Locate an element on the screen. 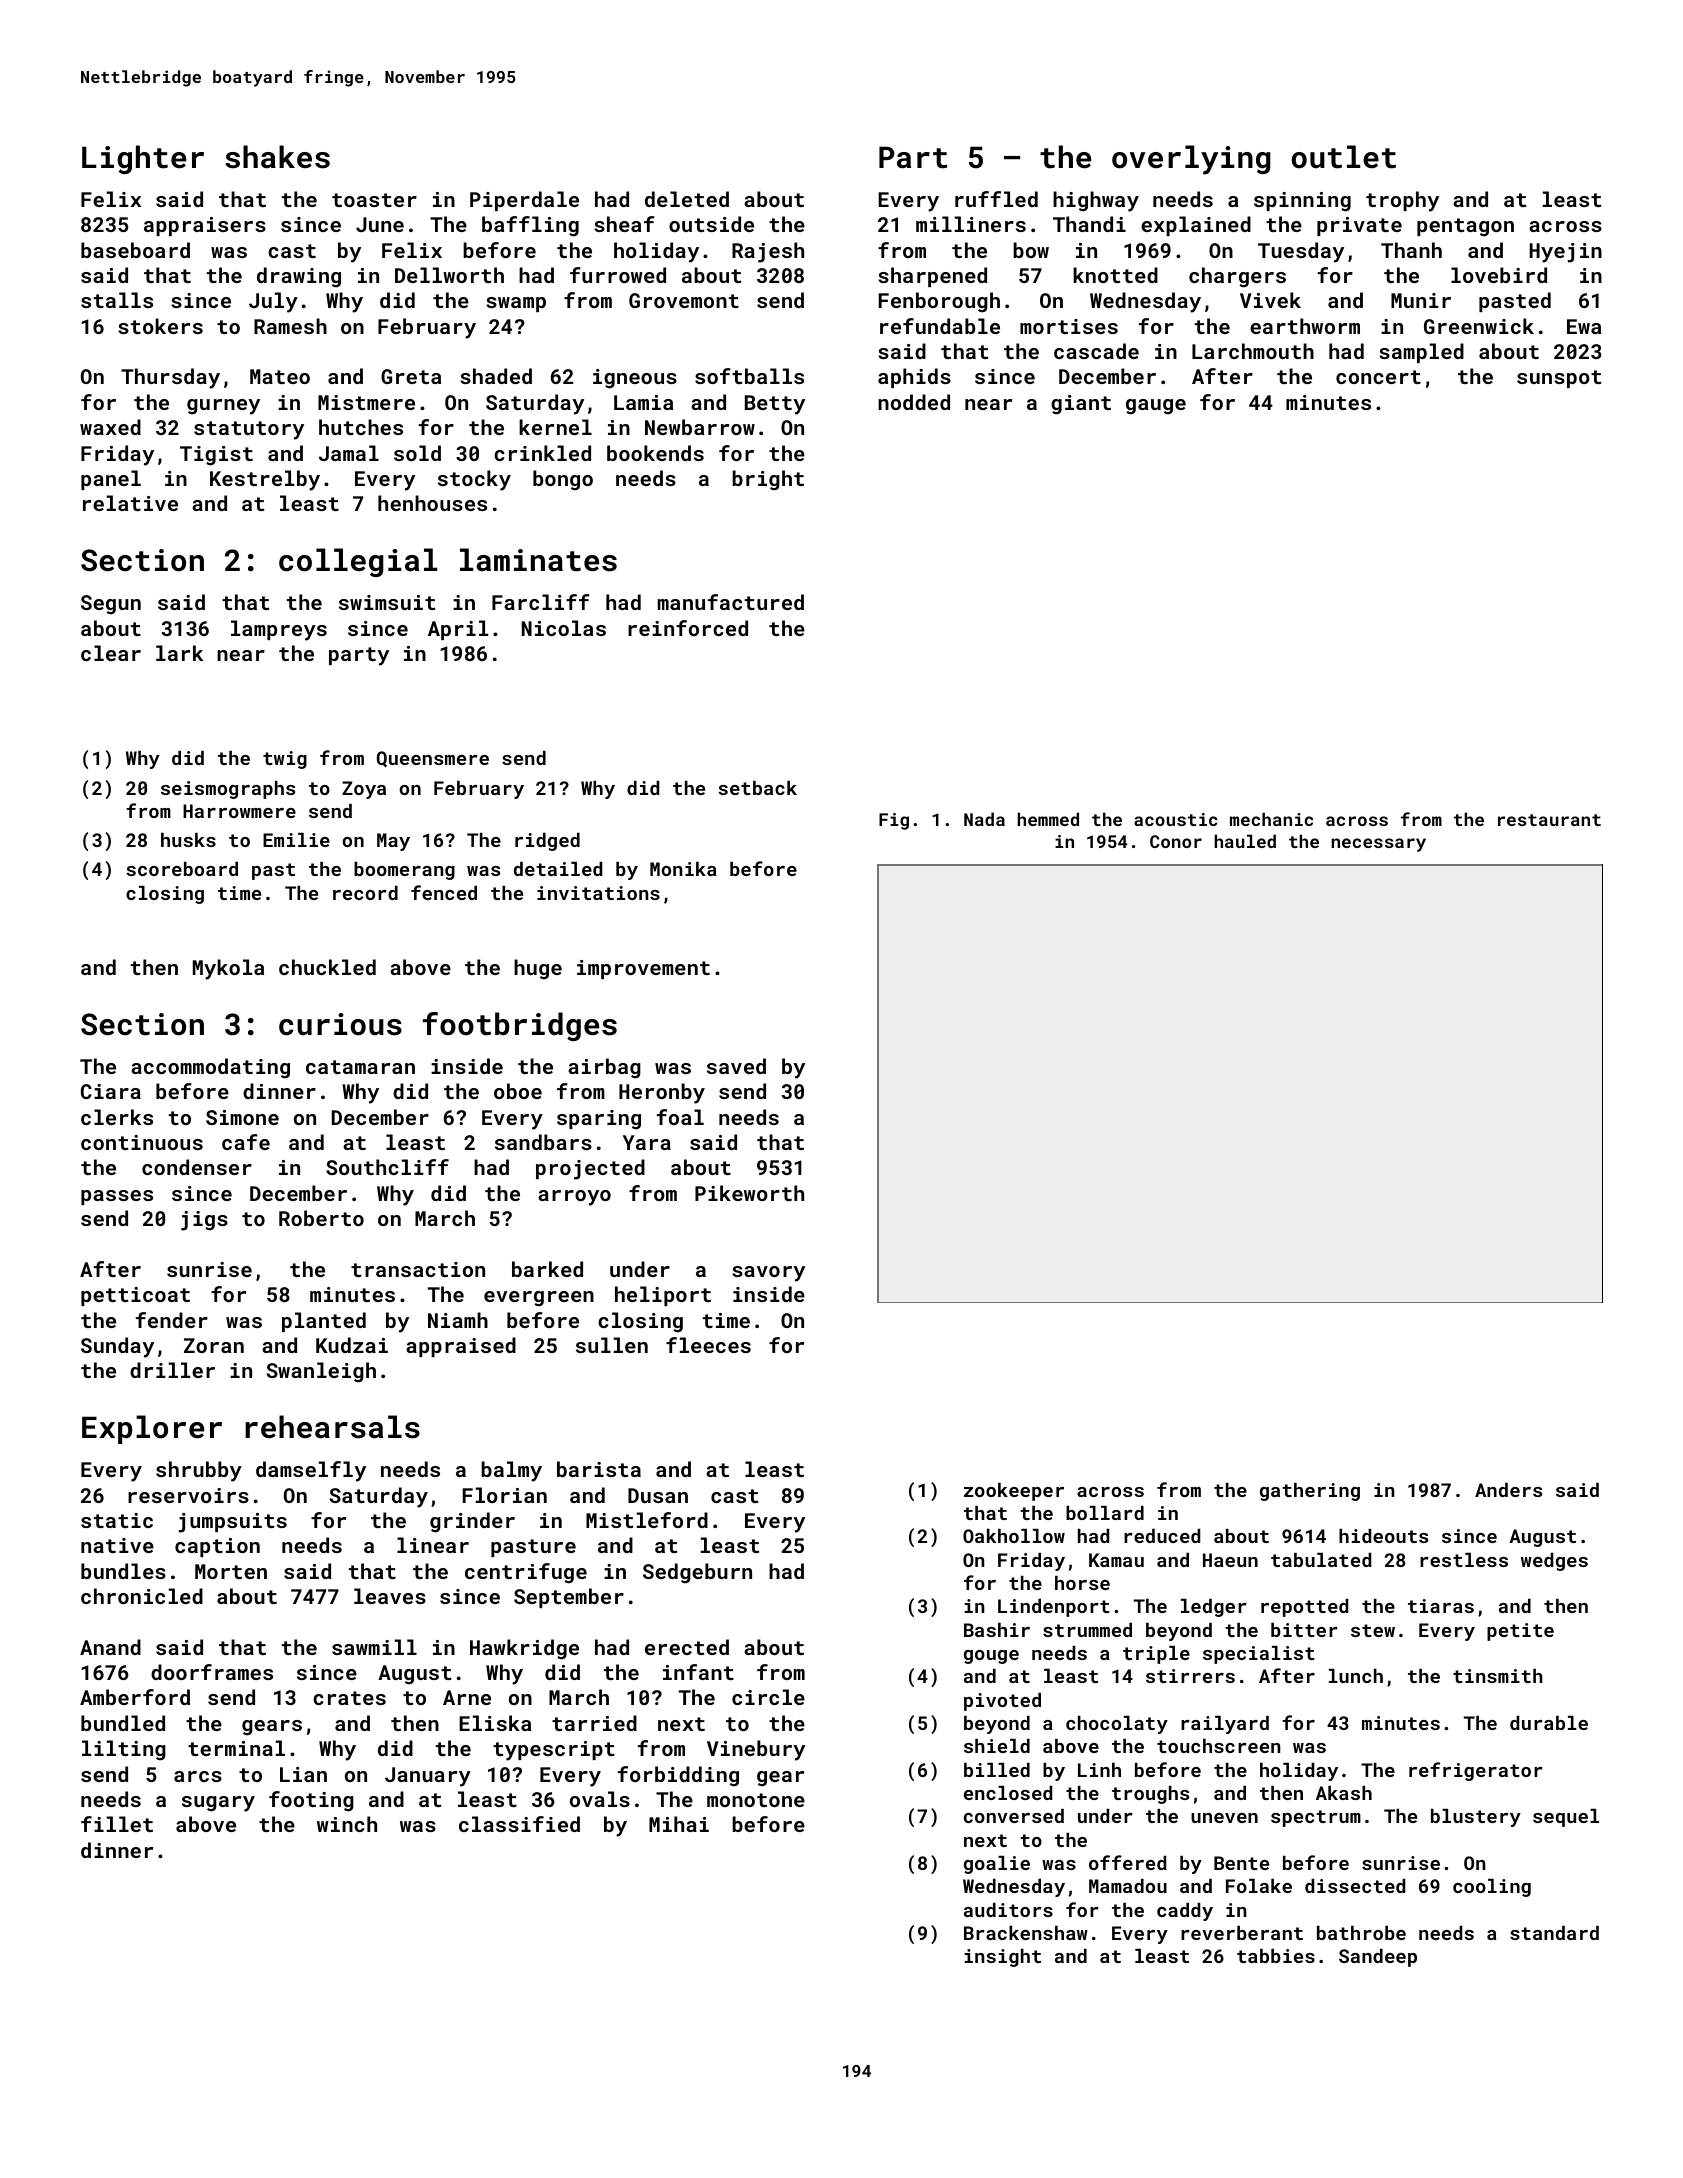 The image size is (1683, 2178). wedges is located at coordinates (1554, 1562).
